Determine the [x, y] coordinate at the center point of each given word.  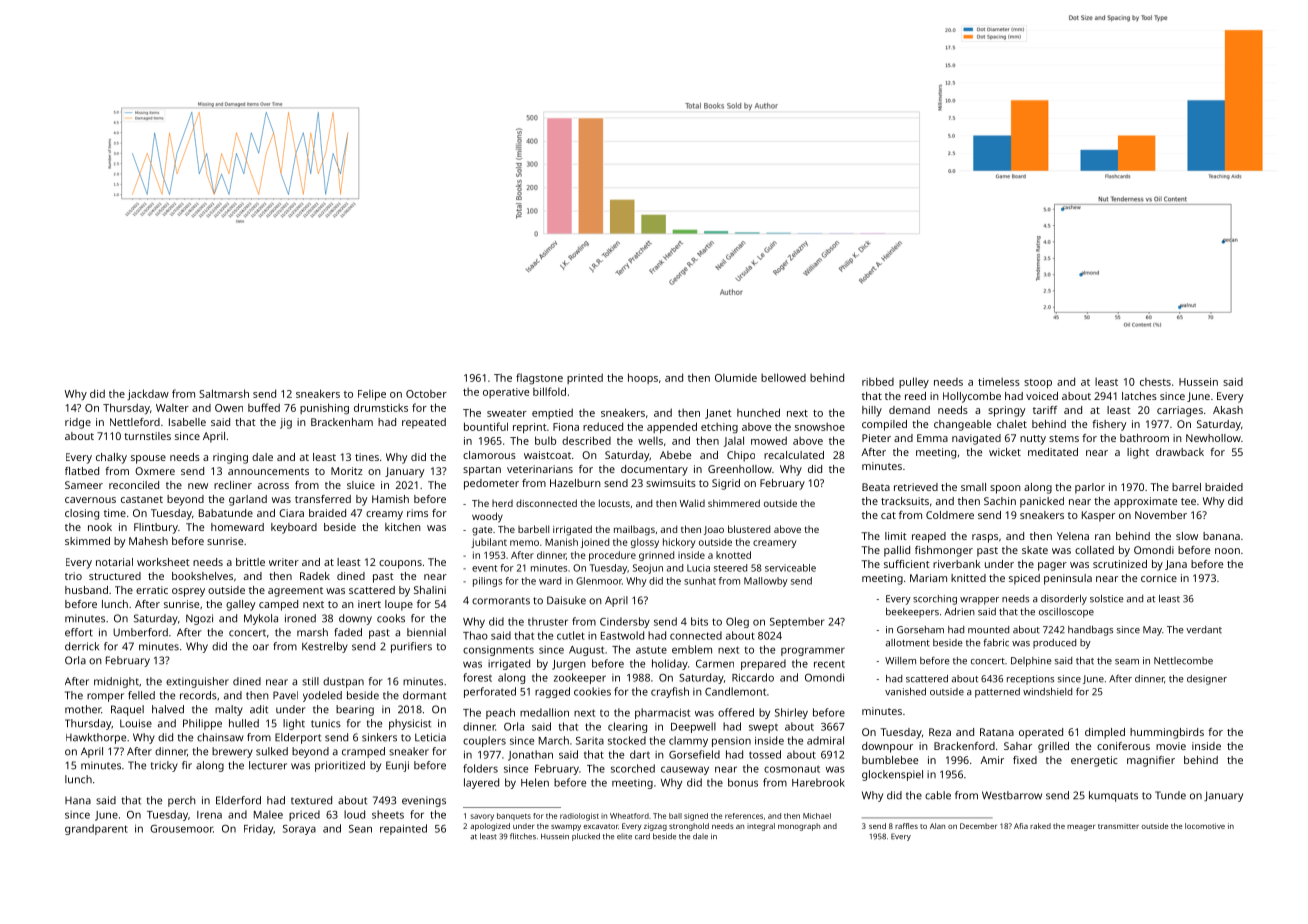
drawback [1180, 452]
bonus [743, 782]
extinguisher [197, 682]
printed [585, 378]
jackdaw [148, 395]
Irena [209, 815]
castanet [142, 499]
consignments [498, 651]
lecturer [268, 765]
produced [1054, 644]
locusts [614, 503]
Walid [692, 503]
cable [938, 795]
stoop [1038, 384]
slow [1187, 536]
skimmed [87, 541]
